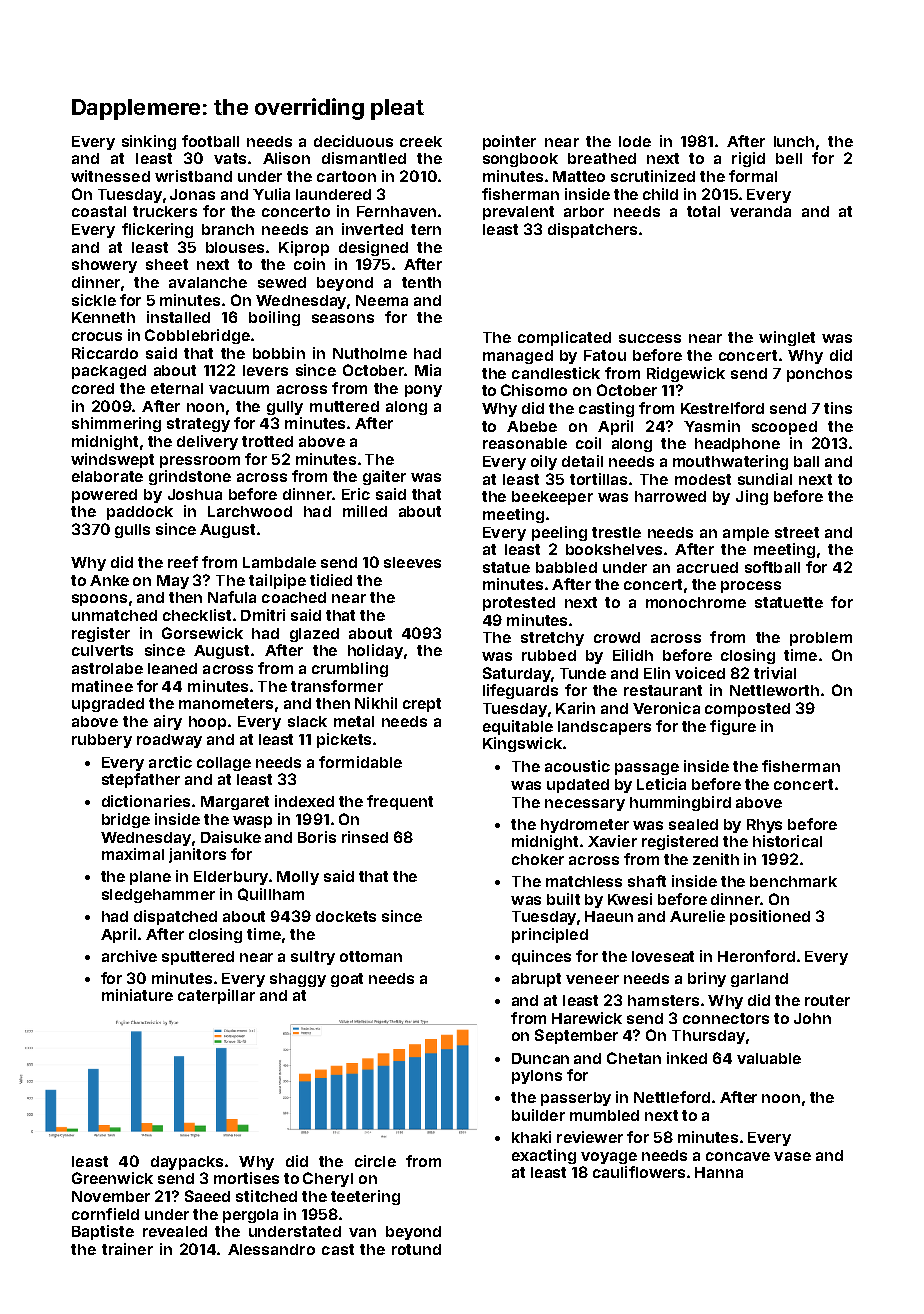 This document has height=1314, width=924. I want to click on Duncan, so click(540, 1058).
